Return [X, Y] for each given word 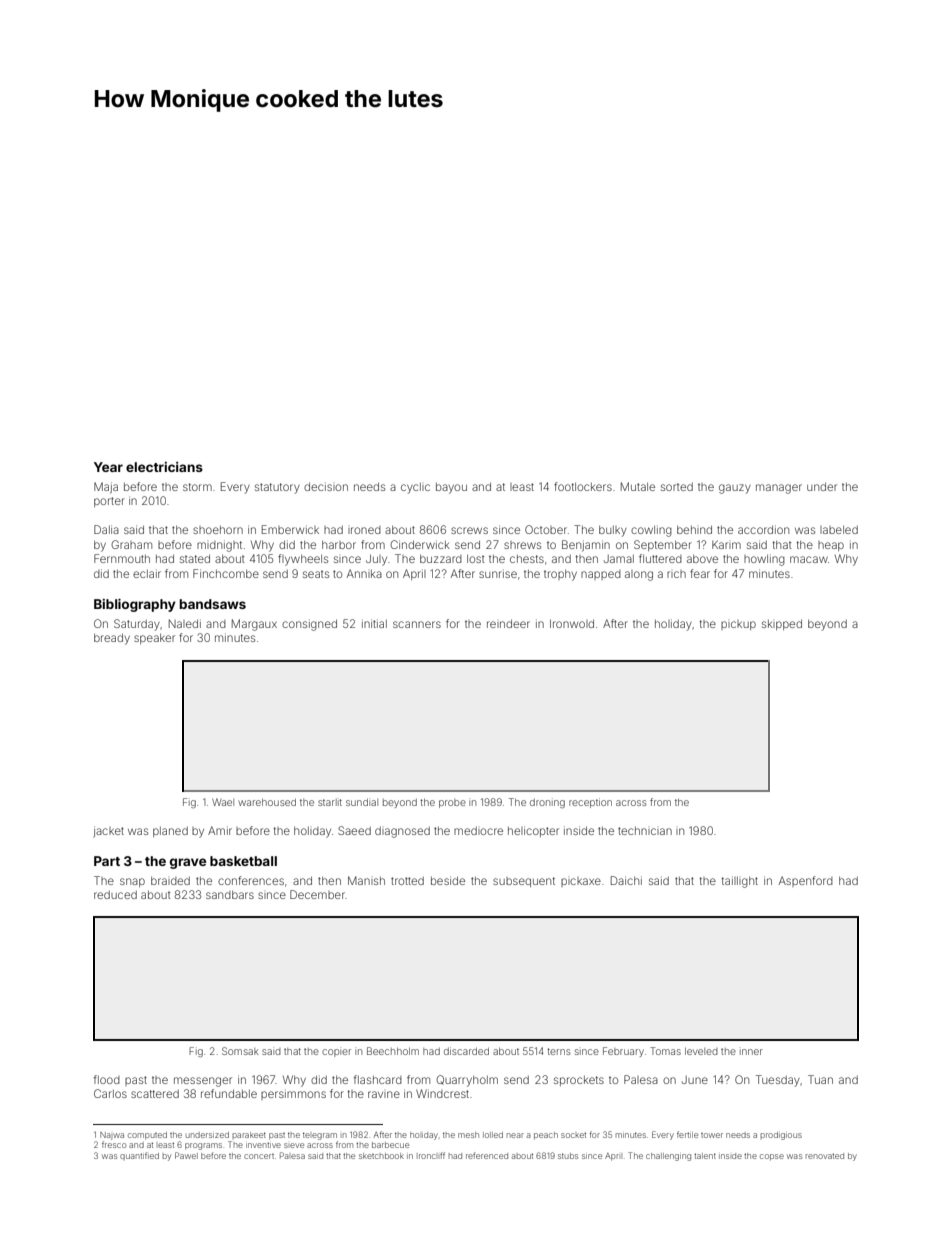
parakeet [249, 1135]
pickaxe [581, 882]
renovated [825, 1156]
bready [112, 639]
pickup [738, 625]
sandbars [230, 895]
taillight [739, 882]
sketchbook [381, 1156]
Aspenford [806, 881]
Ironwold [572, 623]
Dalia [106, 529]
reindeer [508, 624]
